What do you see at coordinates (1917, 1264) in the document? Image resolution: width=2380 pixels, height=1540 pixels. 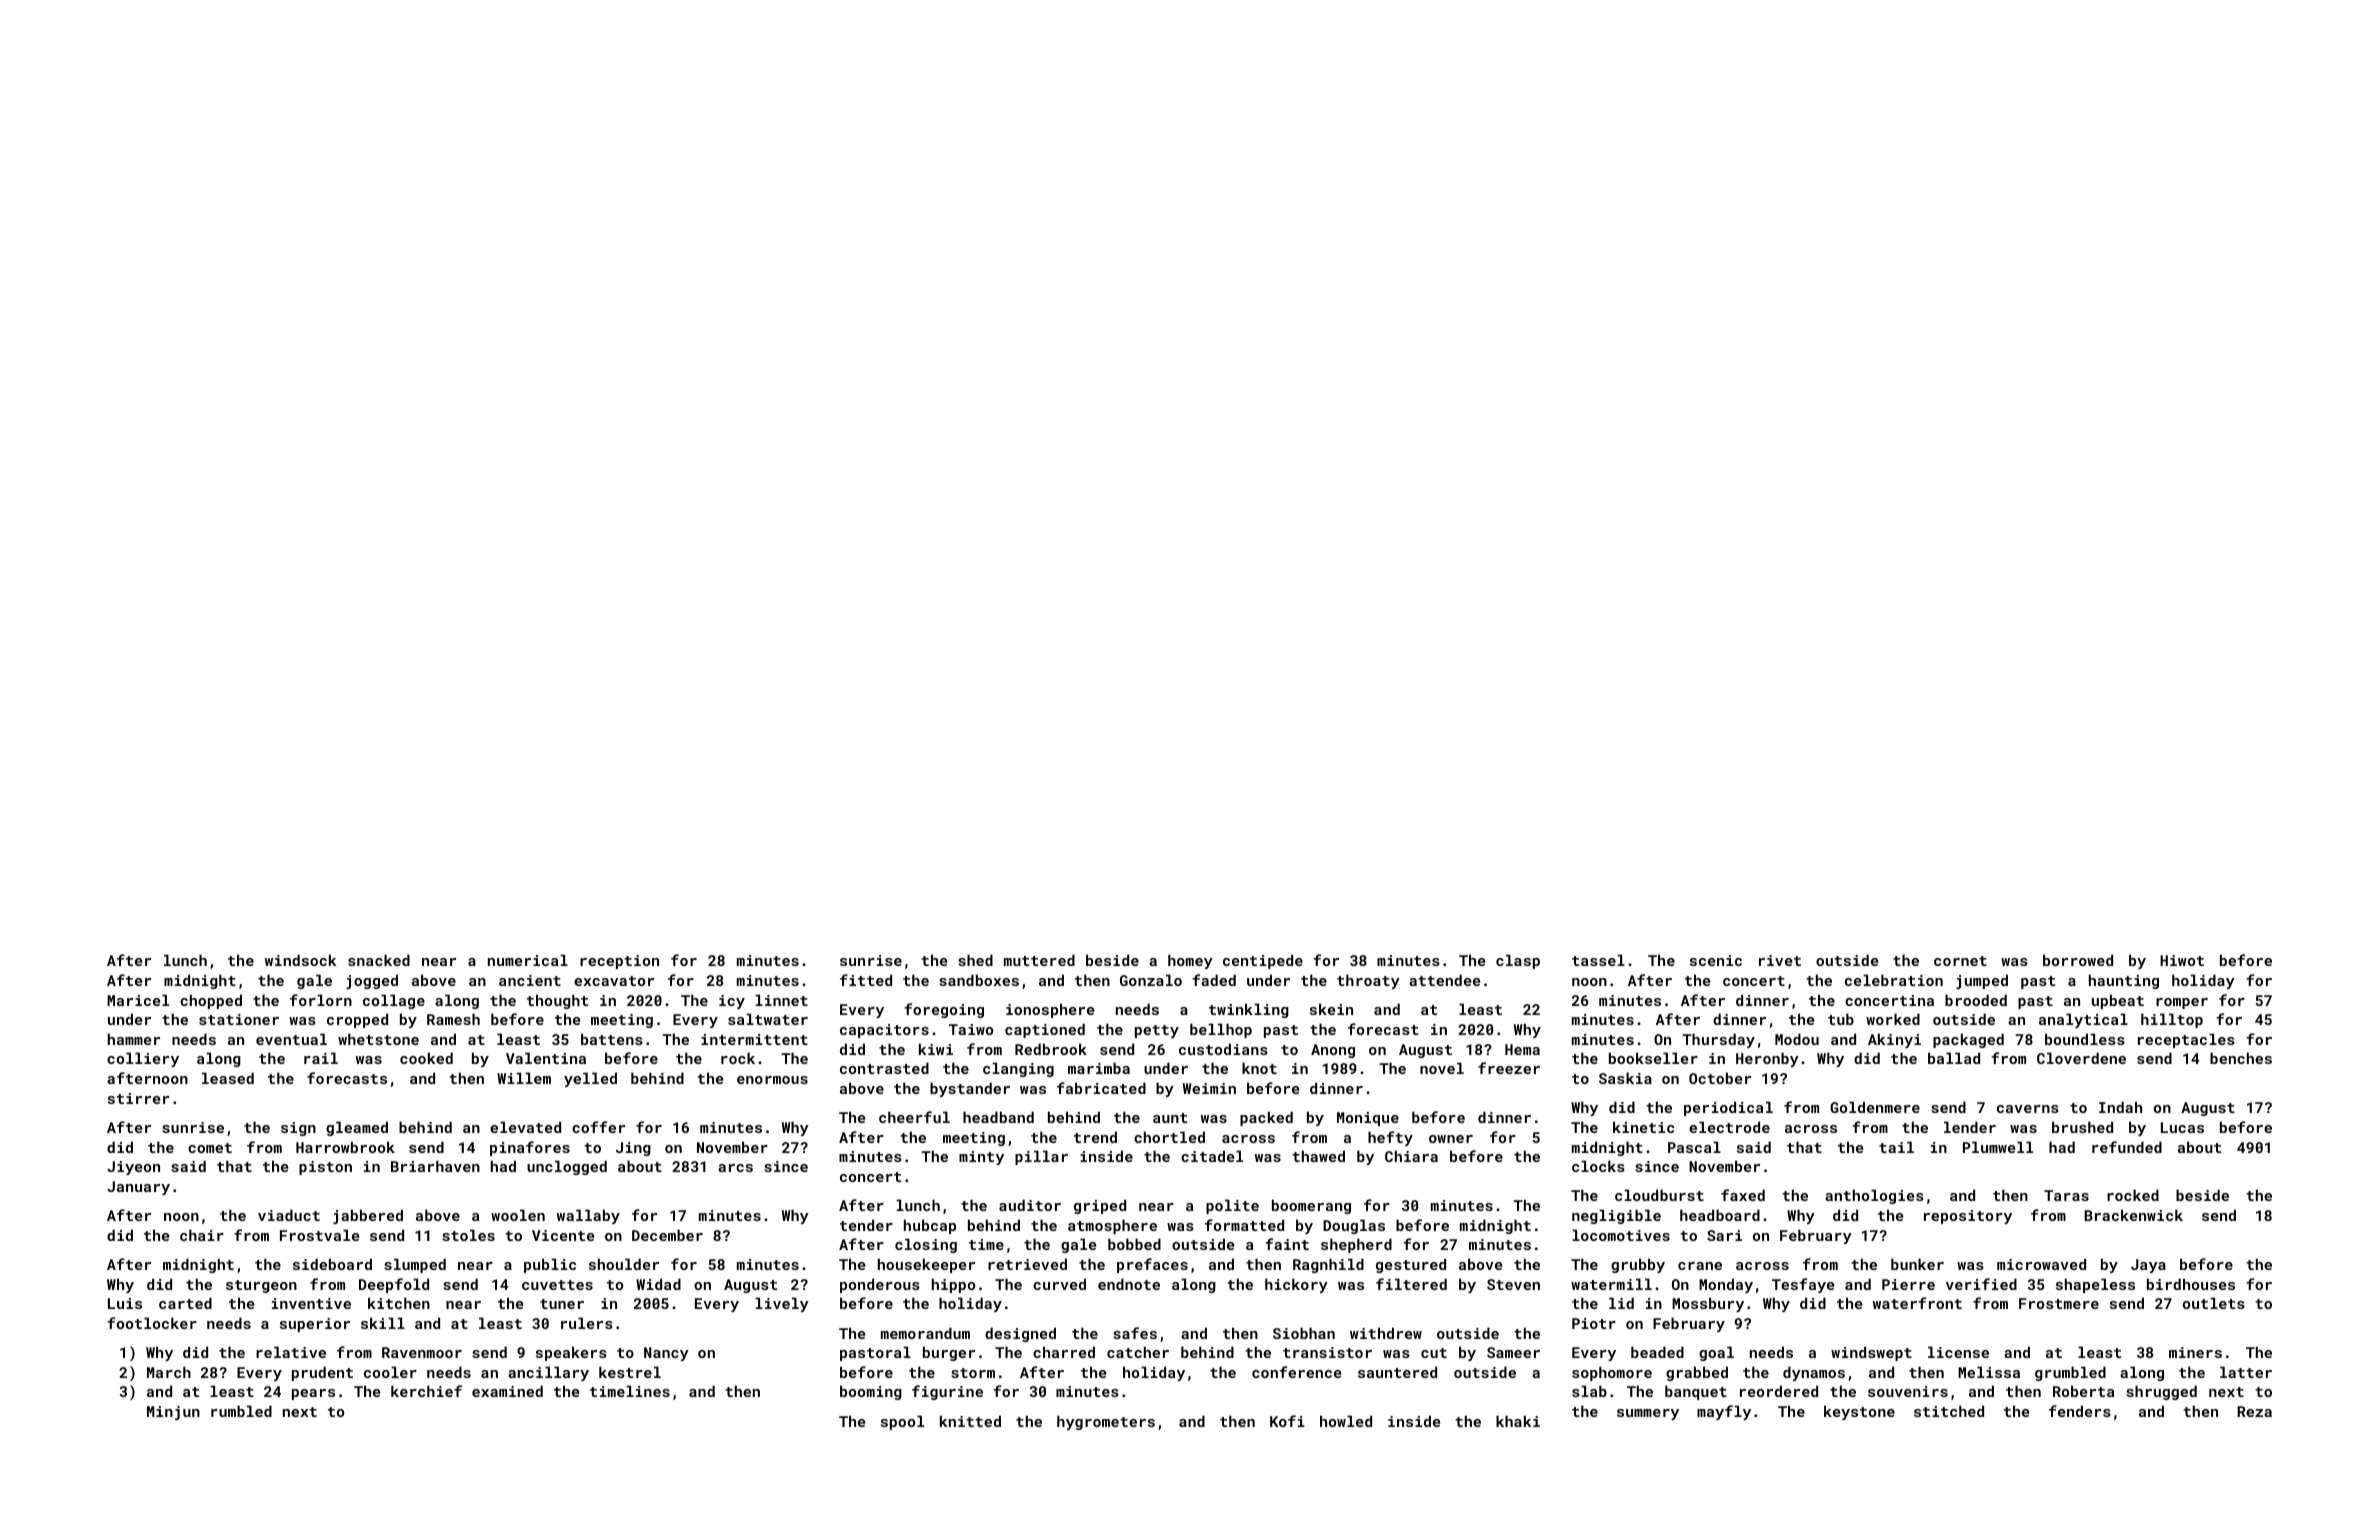 I see `bunker` at bounding box center [1917, 1264].
